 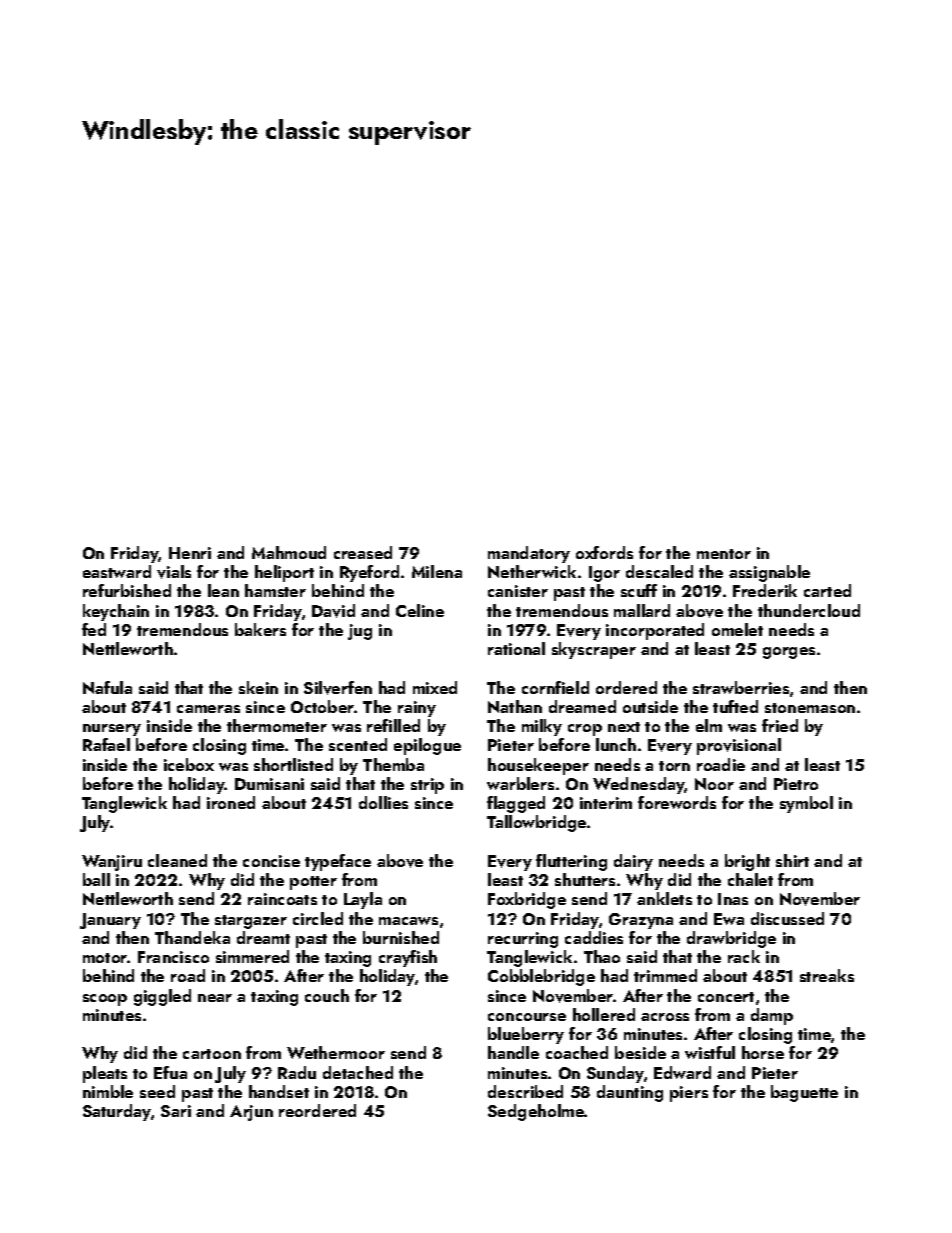 I want to click on creased, so click(x=363, y=552).
